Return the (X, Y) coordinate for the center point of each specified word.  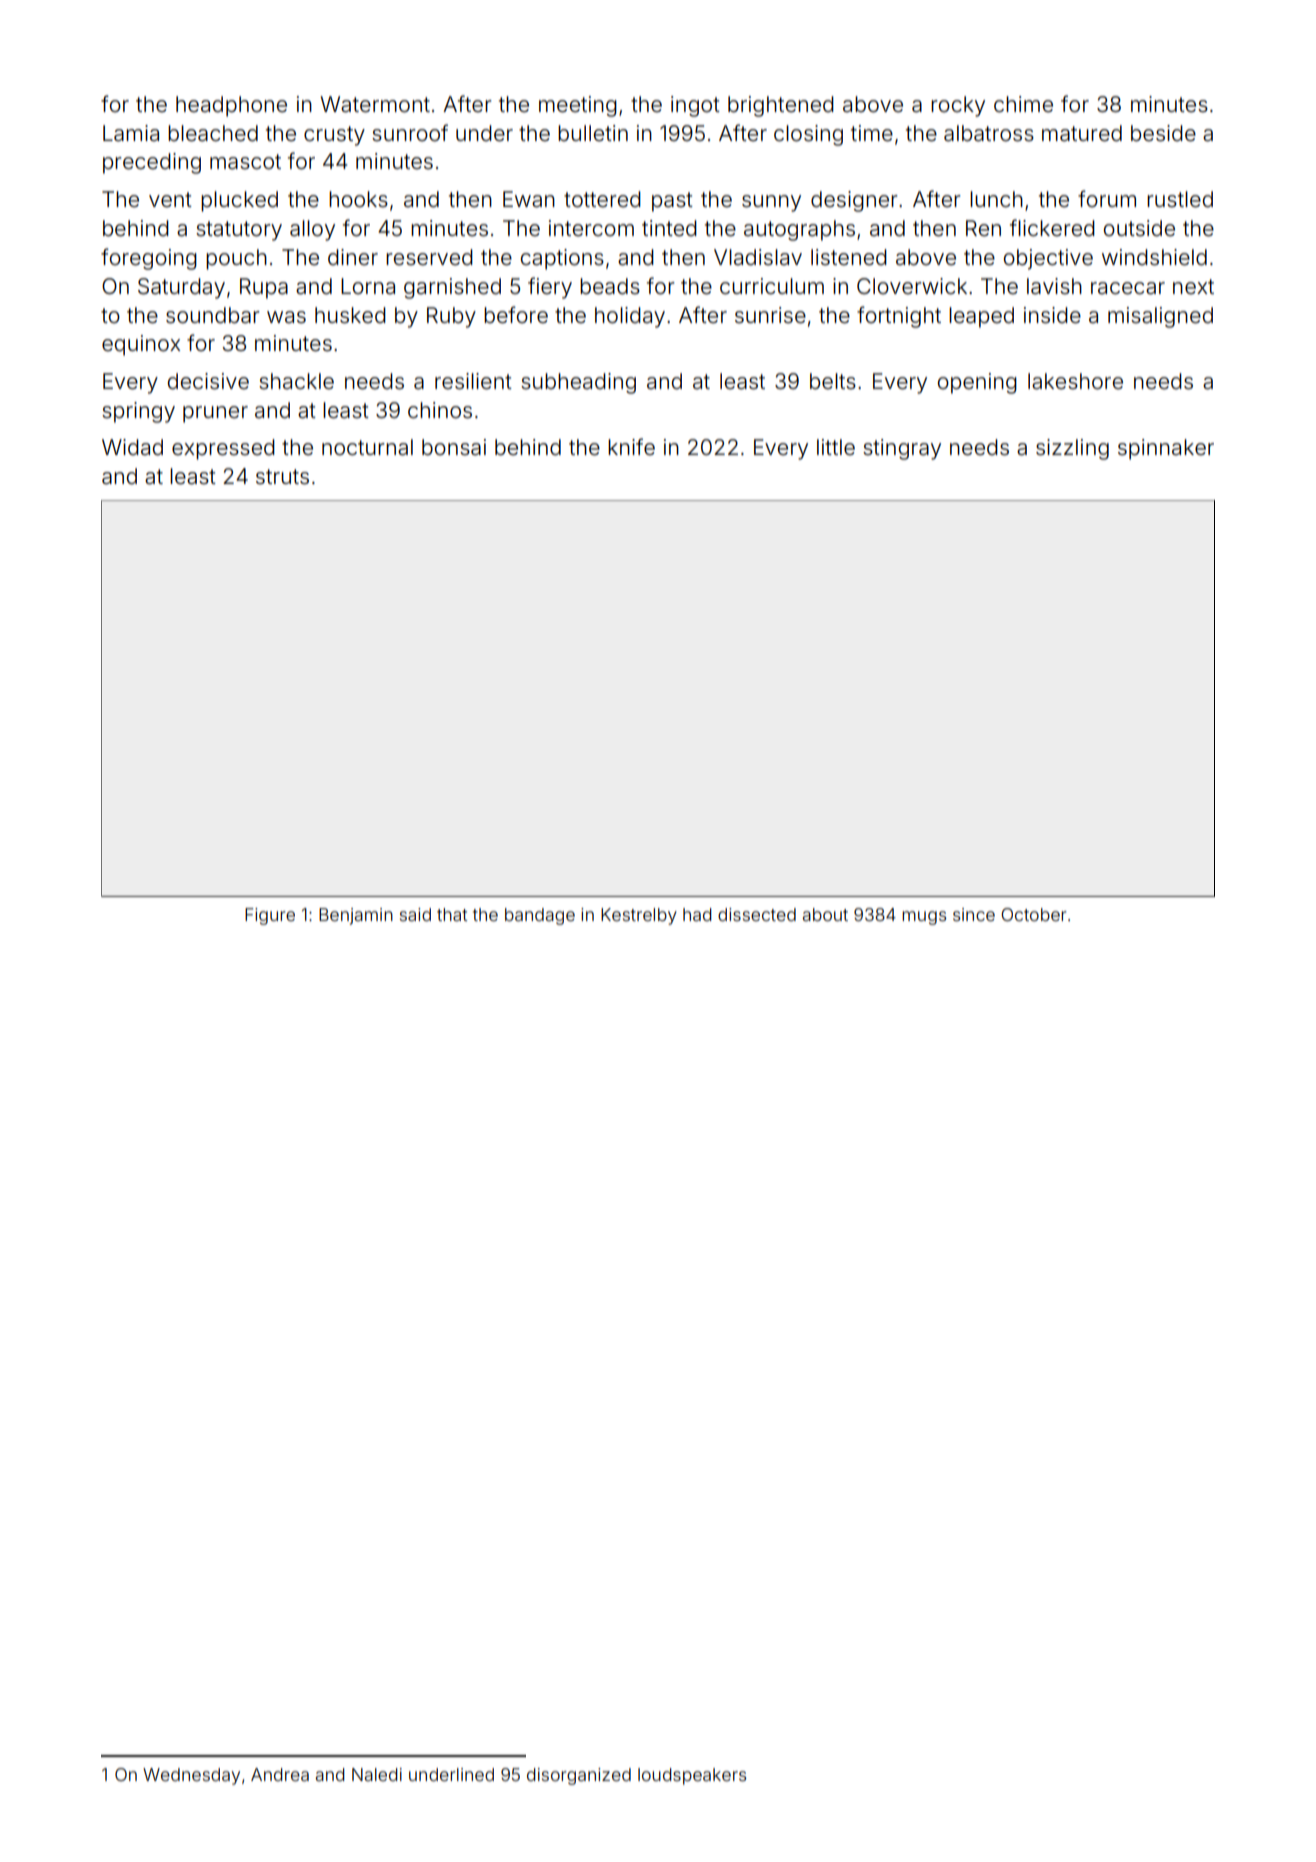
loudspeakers (692, 1776)
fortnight (899, 317)
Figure (270, 916)
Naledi (377, 1774)
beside (1163, 133)
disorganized (579, 1776)
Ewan (529, 199)
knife (631, 446)
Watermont (375, 104)
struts (282, 477)
